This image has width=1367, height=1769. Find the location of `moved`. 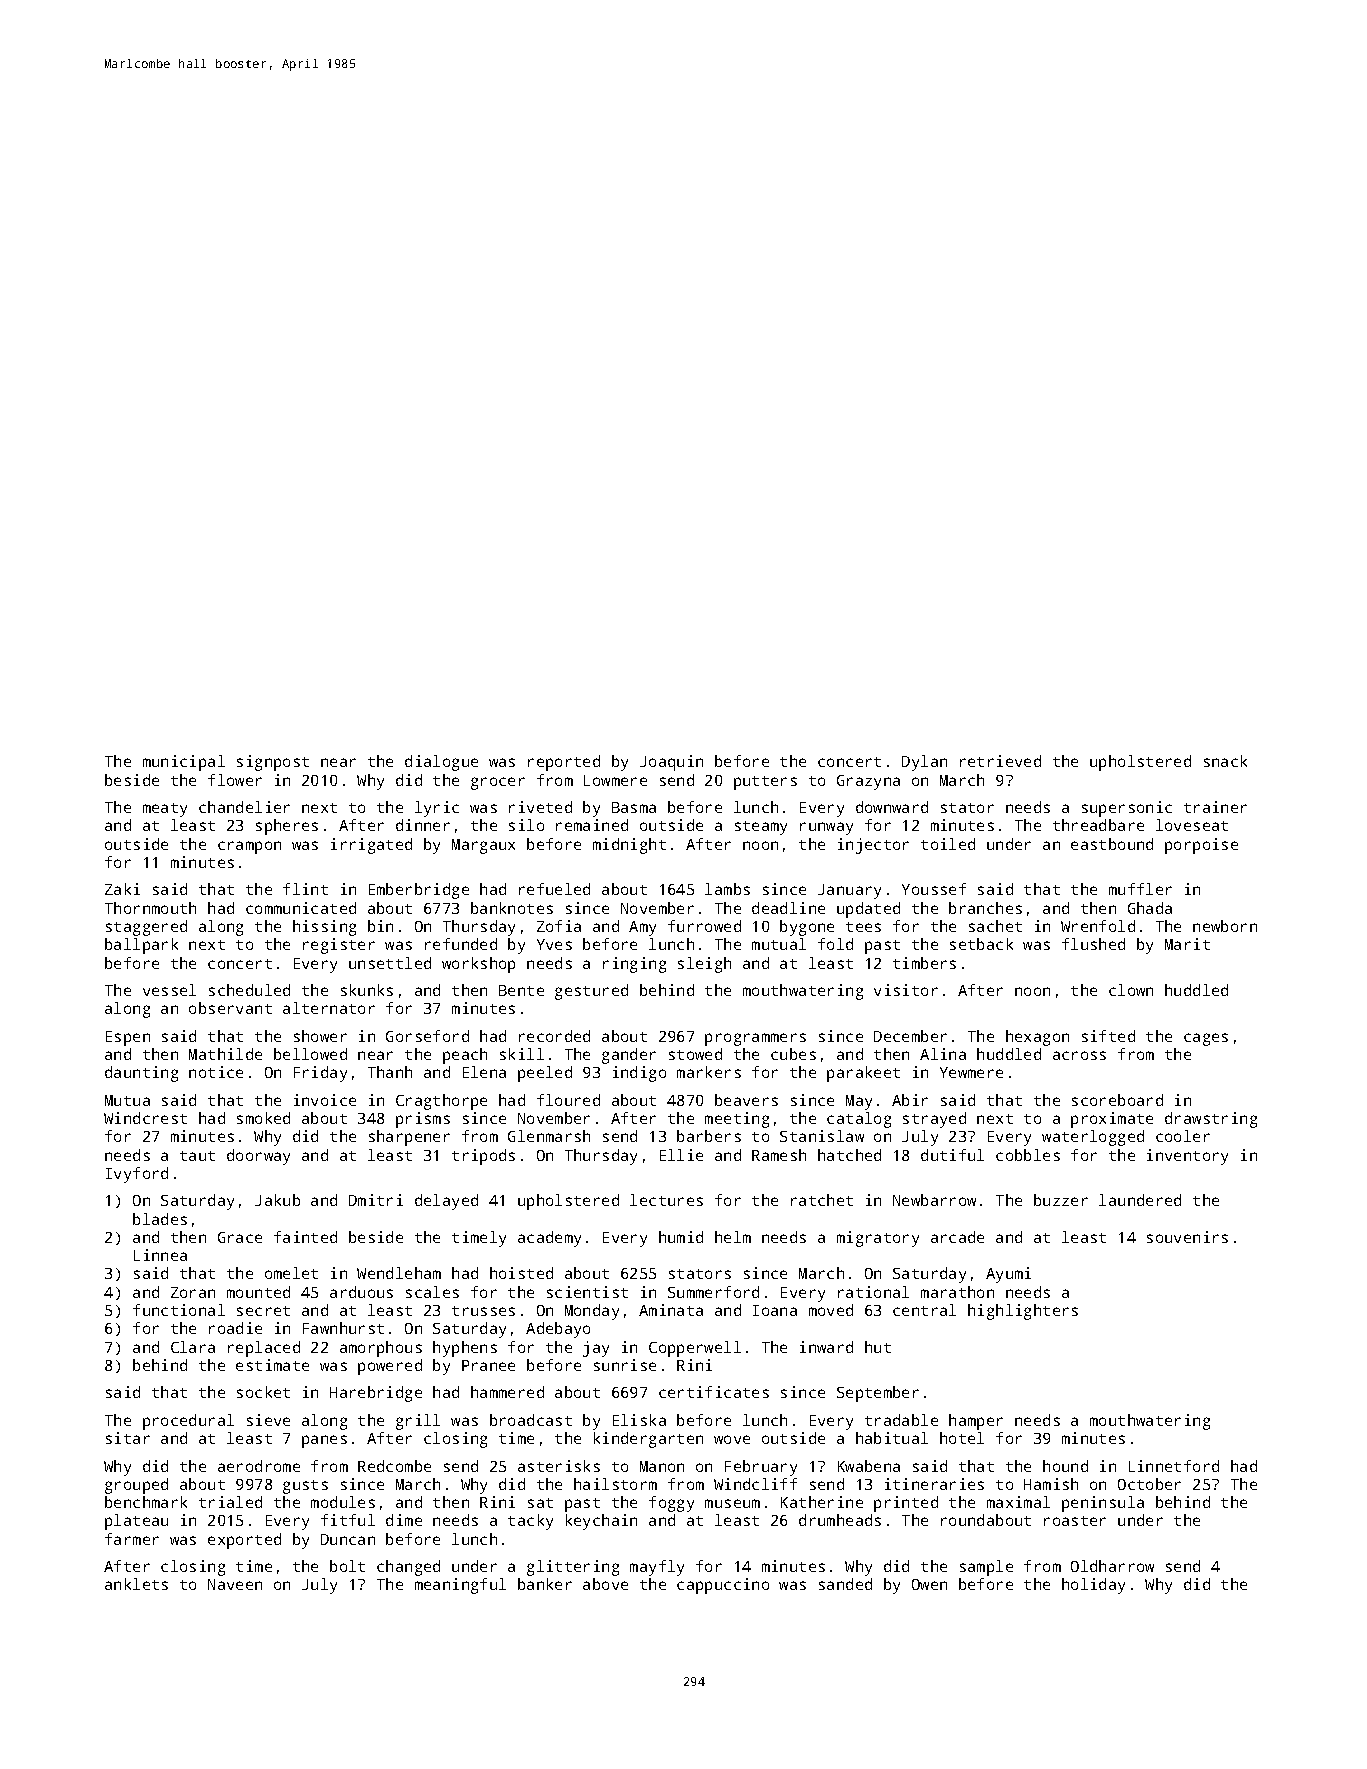

moved is located at coordinates (831, 1310).
